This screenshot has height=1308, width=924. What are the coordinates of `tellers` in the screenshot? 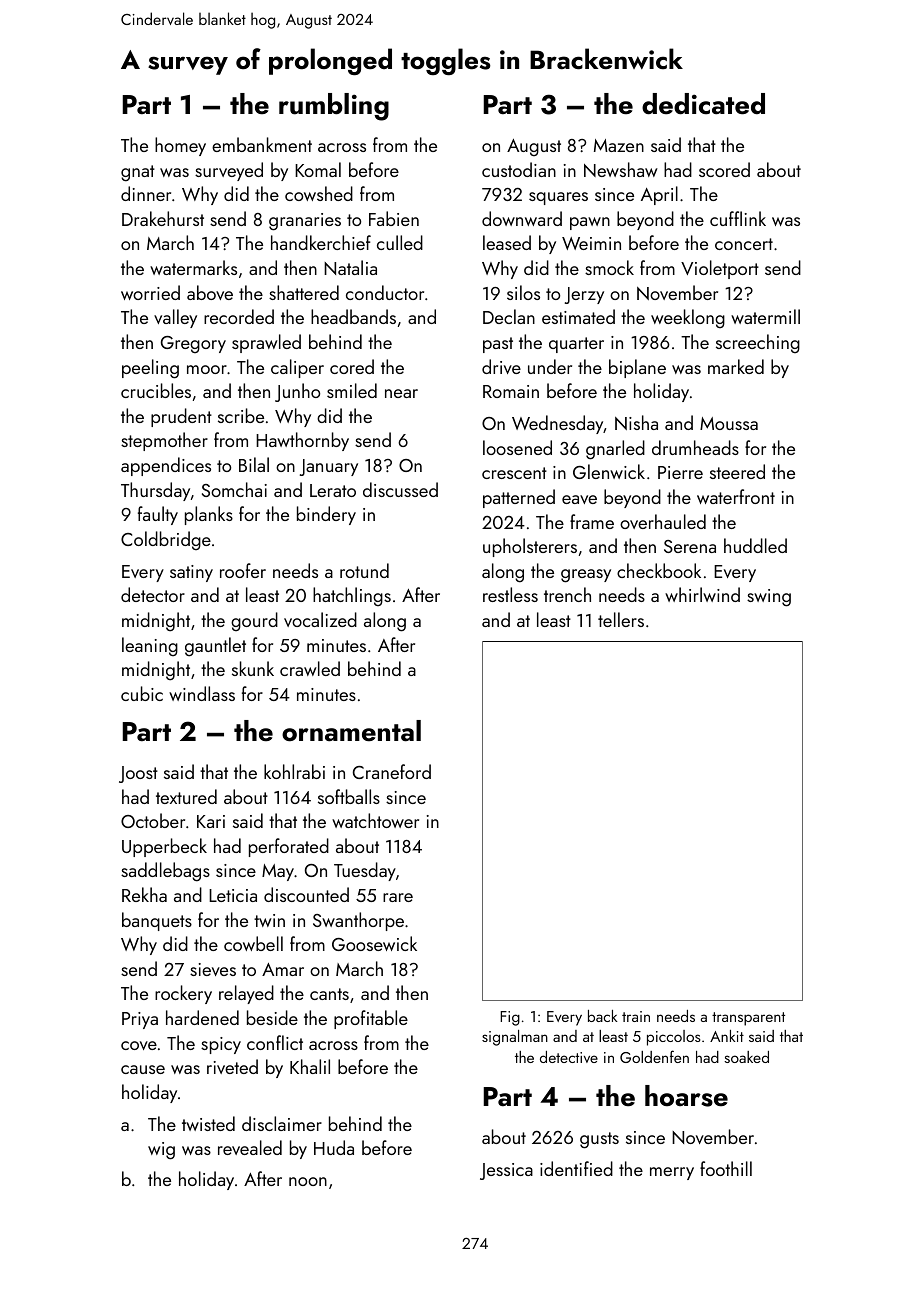 It's located at (621, 619).
